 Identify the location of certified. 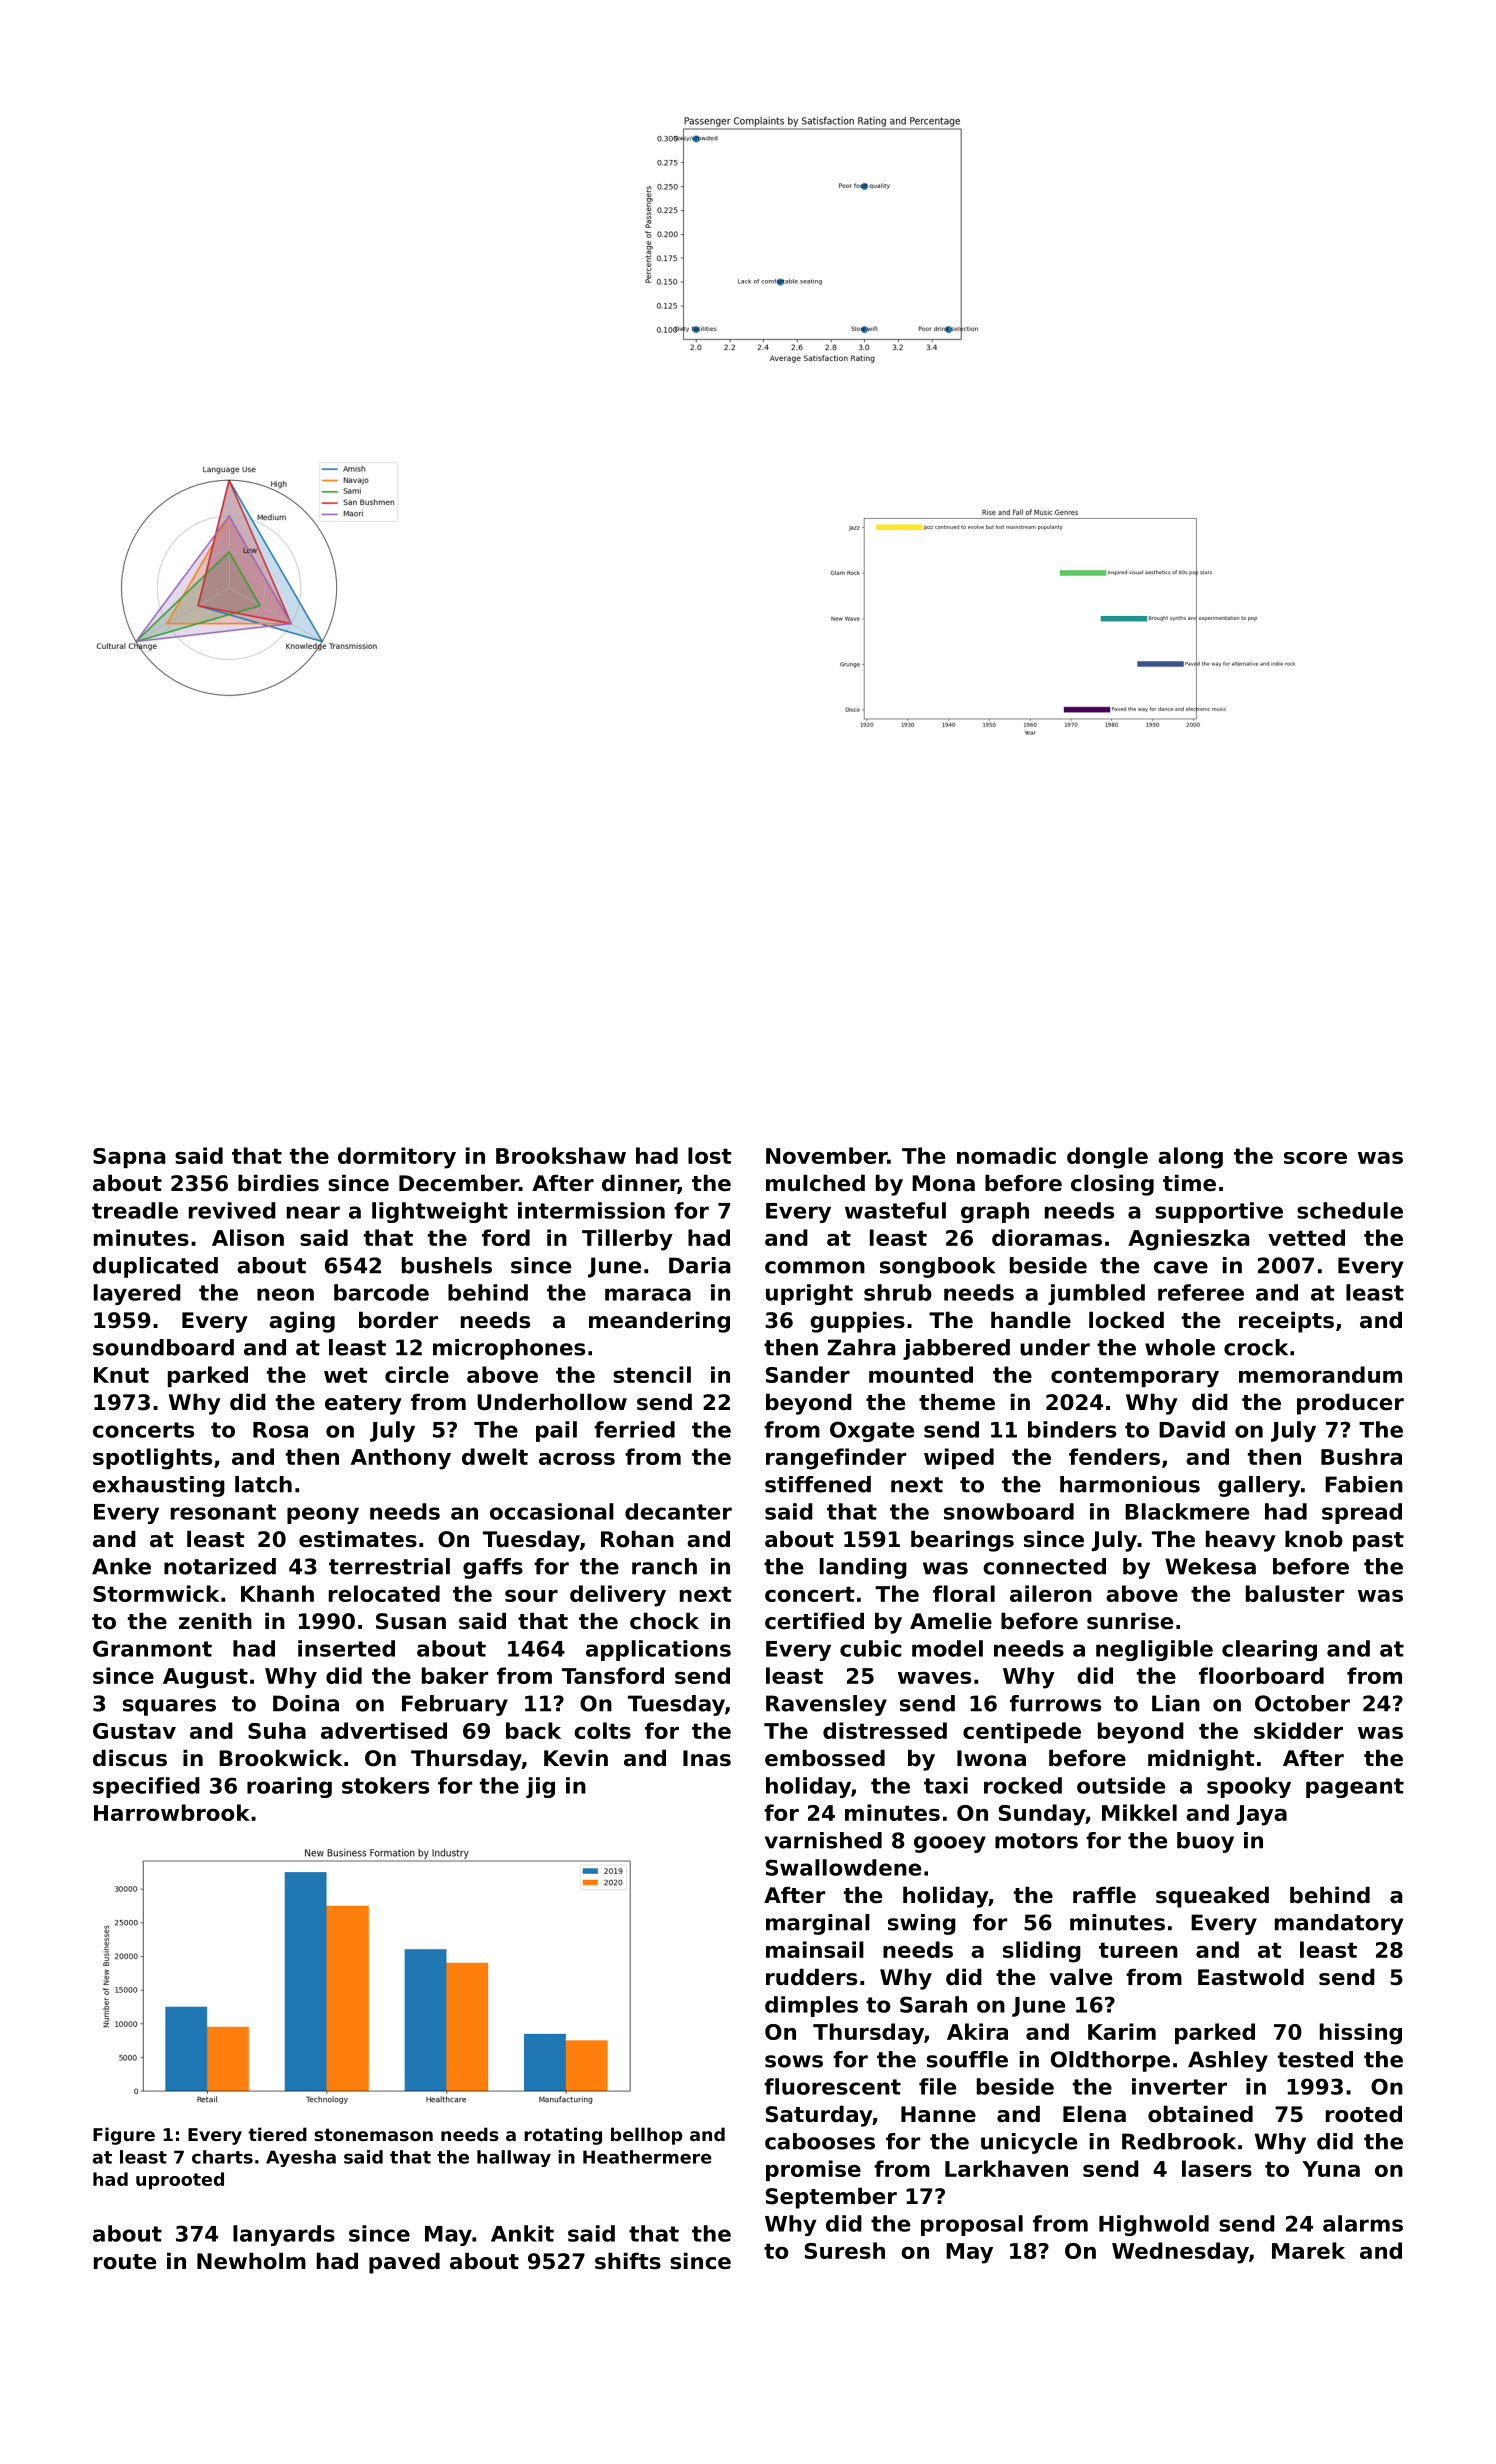
(814, 1621).
